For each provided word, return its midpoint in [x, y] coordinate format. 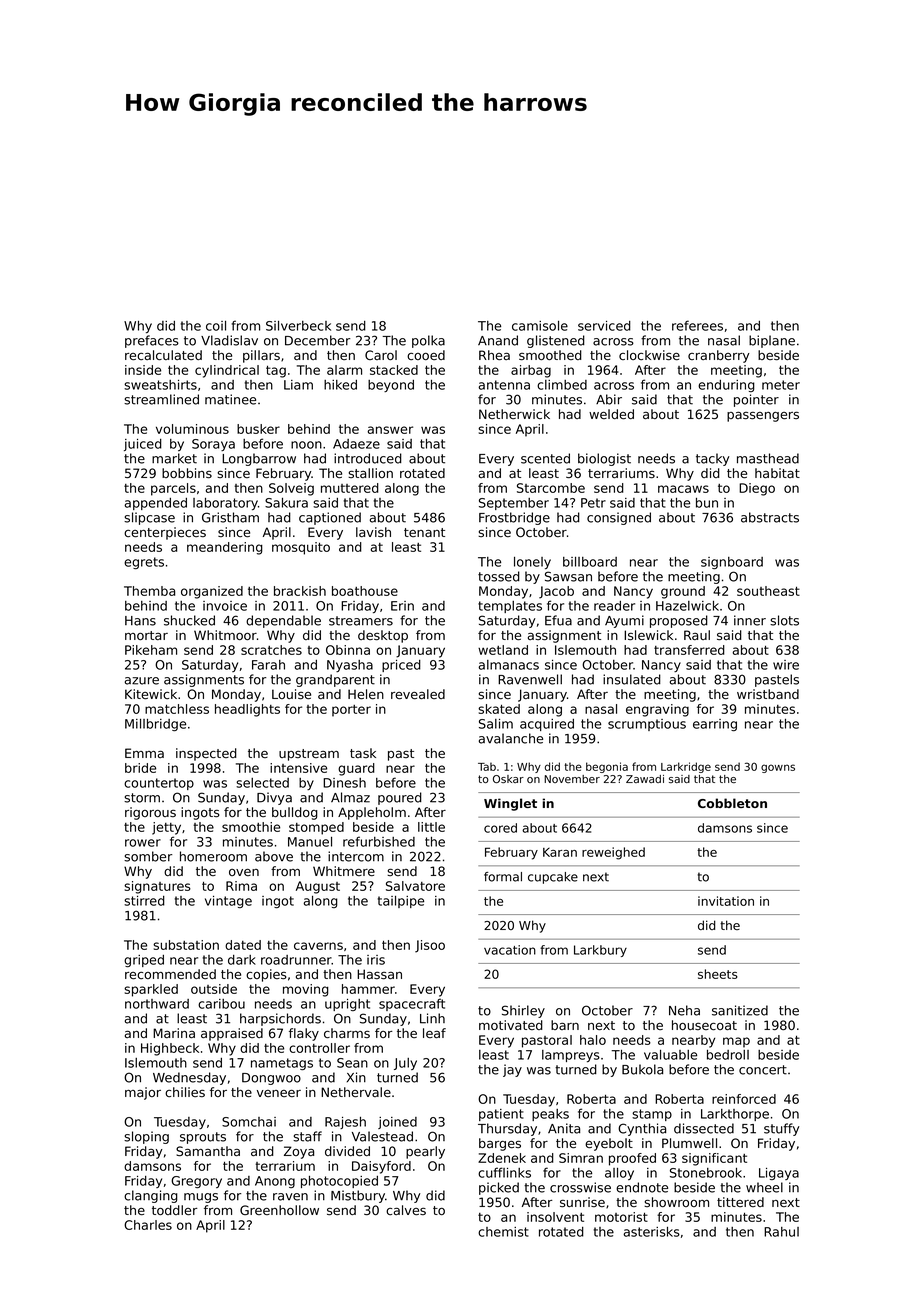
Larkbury [600, 951]
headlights [247, 710]
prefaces [152, 341]
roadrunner [296, 960]
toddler [174, 1210]
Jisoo [430, 946]
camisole [540, 326]
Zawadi [645, 779]
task [363, 753]
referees [697, 325]
